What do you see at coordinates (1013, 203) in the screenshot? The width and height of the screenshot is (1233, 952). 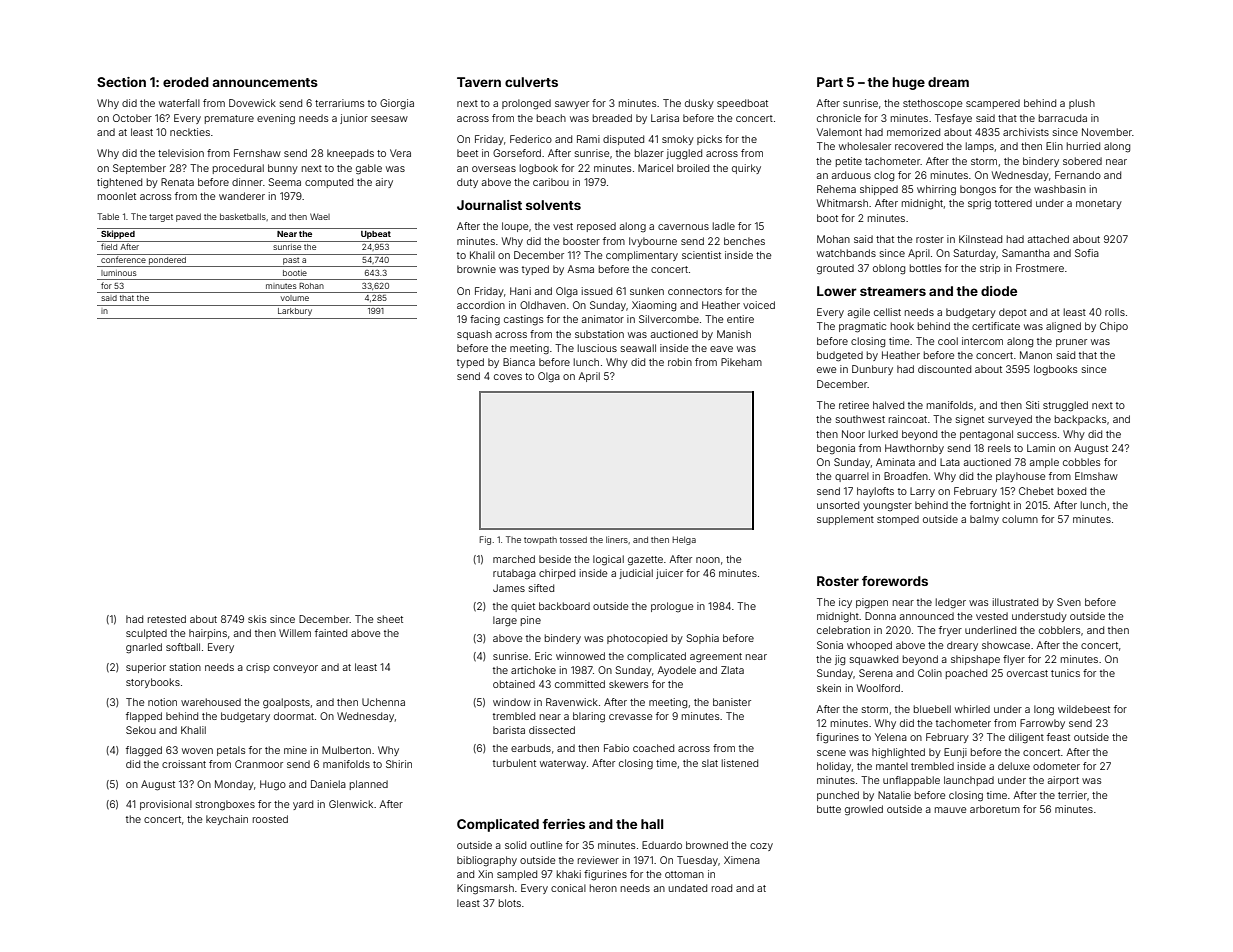 I see `tottered` at bounding box center [1013, 203].
